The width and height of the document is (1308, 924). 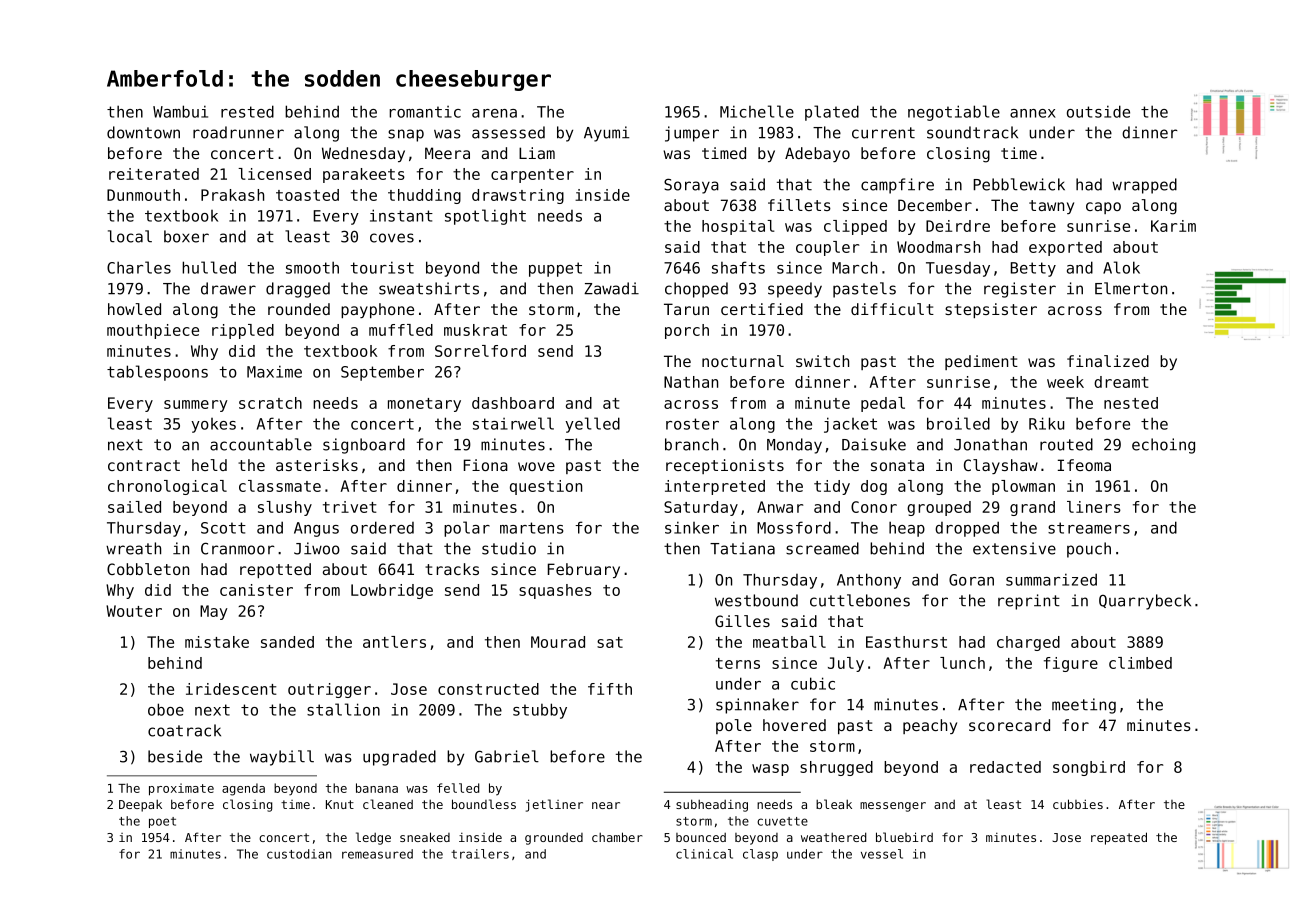 What do you see at coordinates (860, 600) in the document?
I see `cuttlebones` at bounding box center [860, 600].
